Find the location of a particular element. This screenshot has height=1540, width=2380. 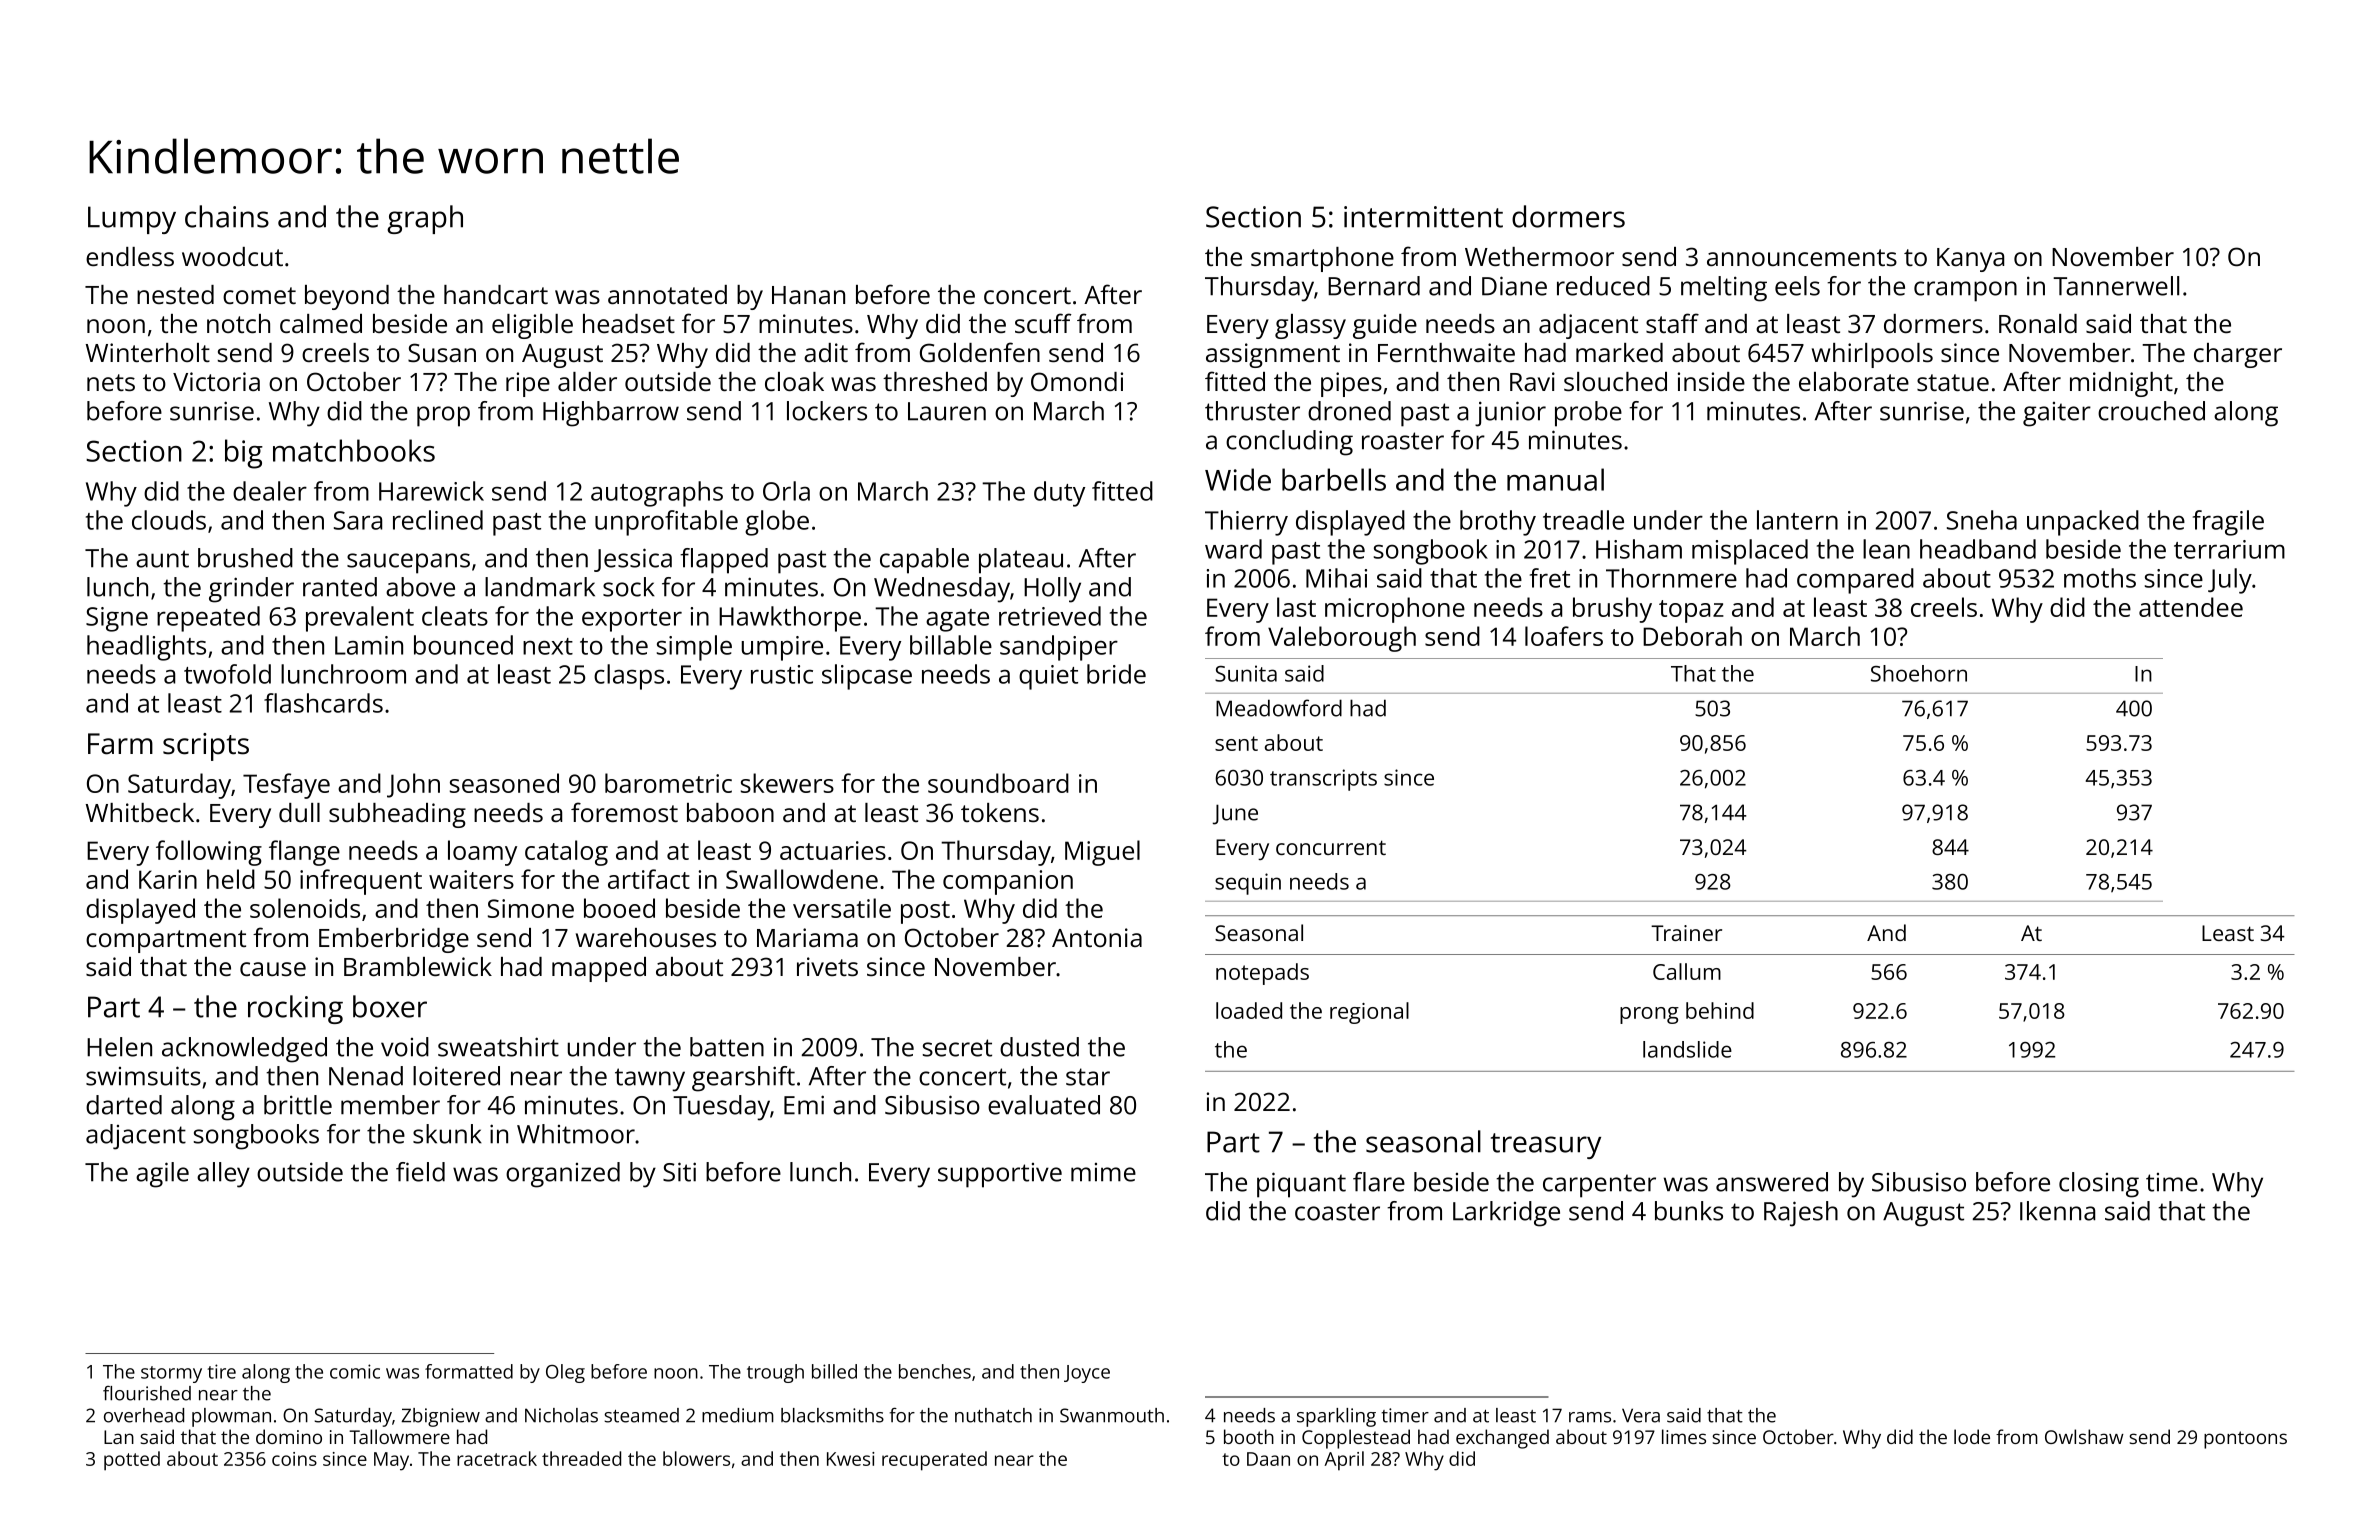

Lumpy is located at coordinates (132, 220).
